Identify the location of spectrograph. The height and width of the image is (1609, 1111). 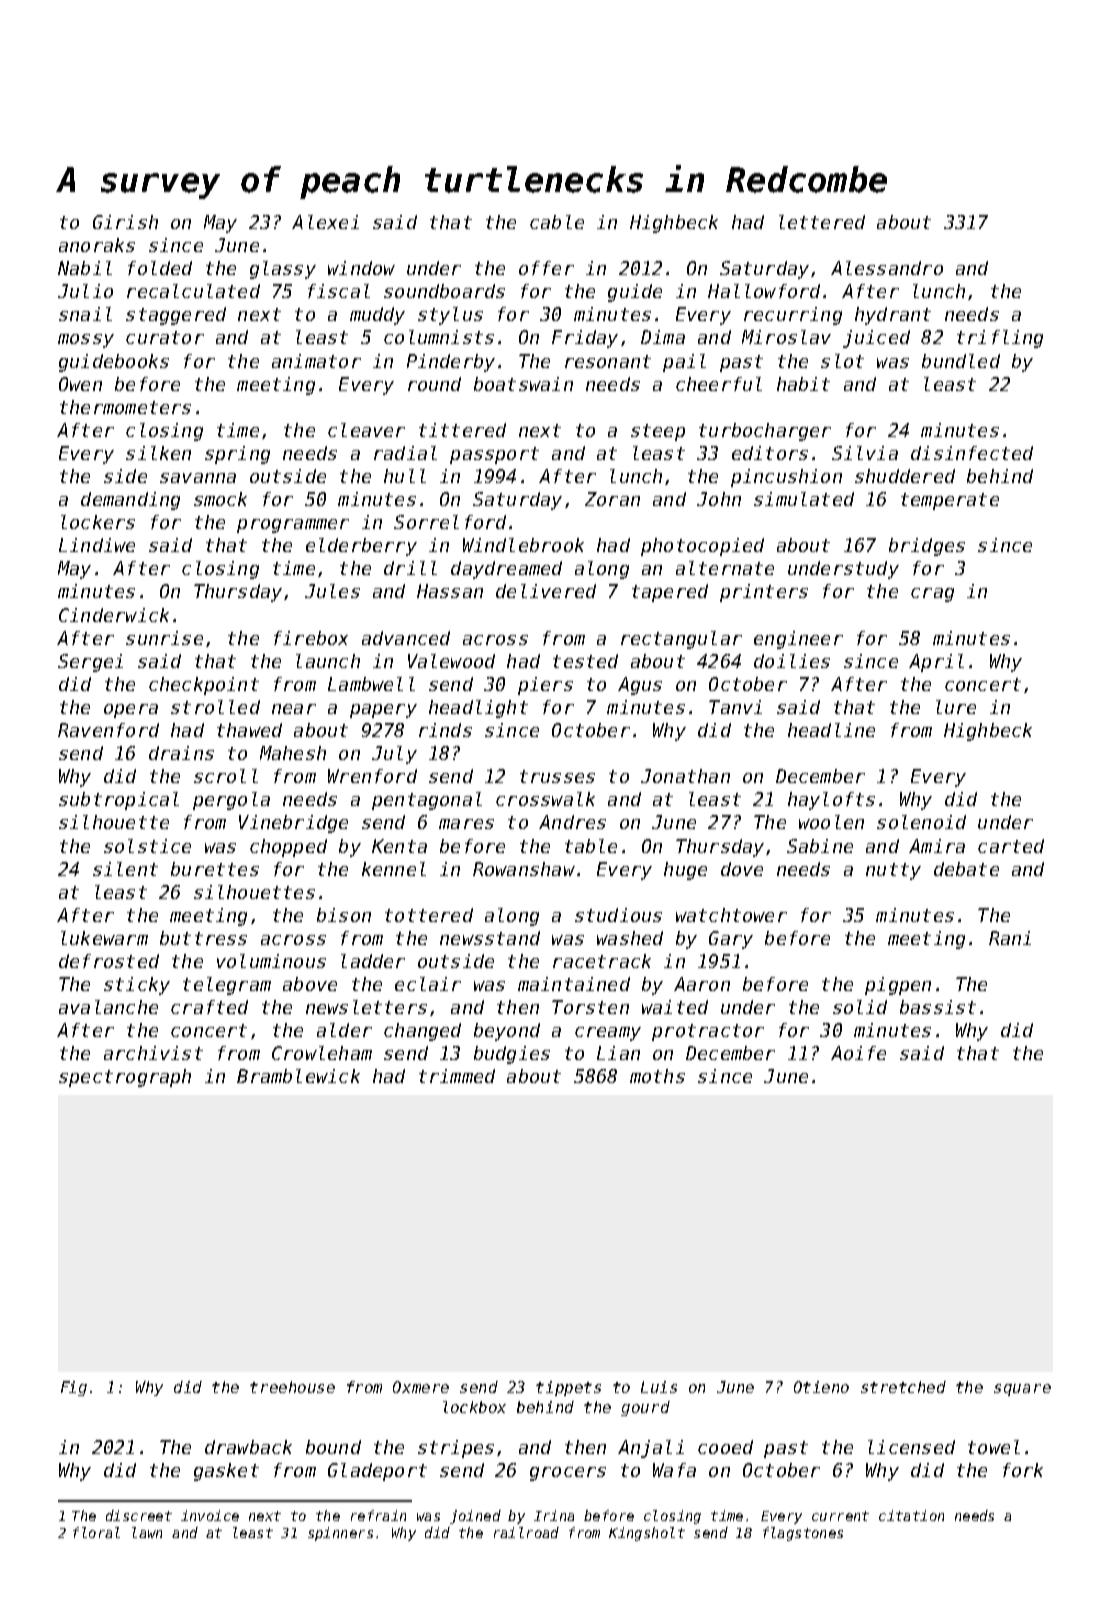
(125, 1078).
